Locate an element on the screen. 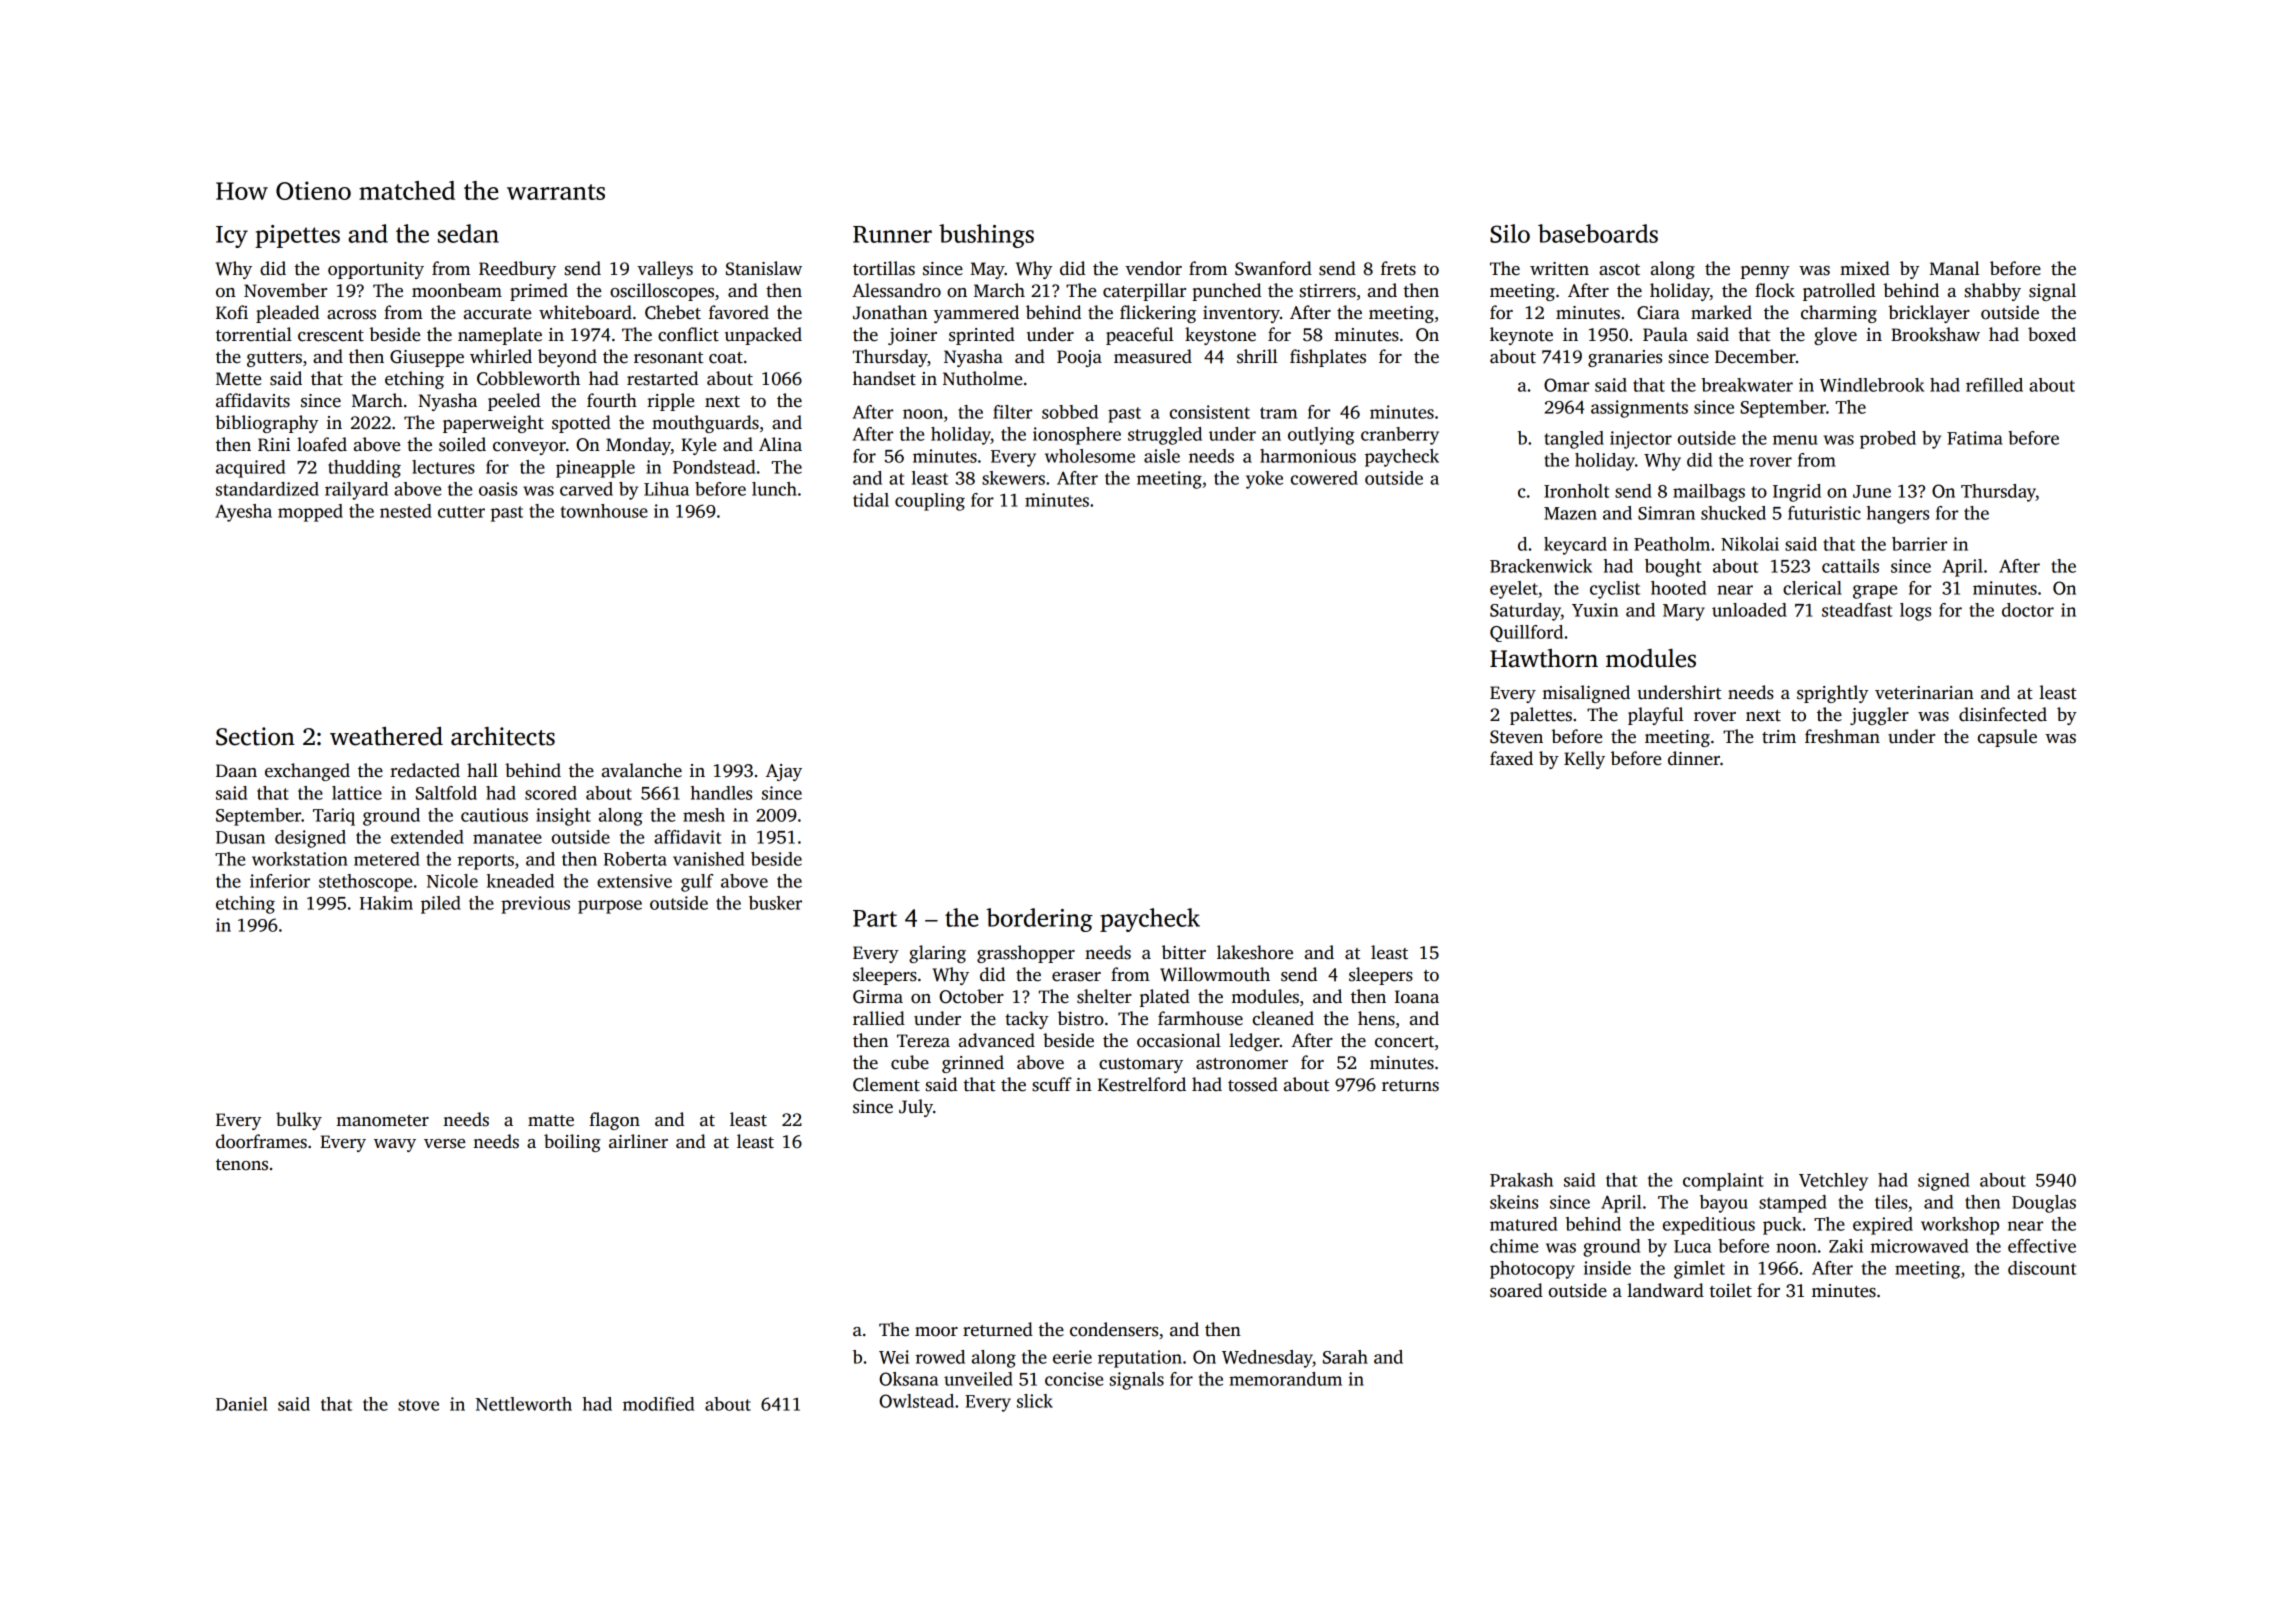  Icy is located at coordinates (232, 237).
